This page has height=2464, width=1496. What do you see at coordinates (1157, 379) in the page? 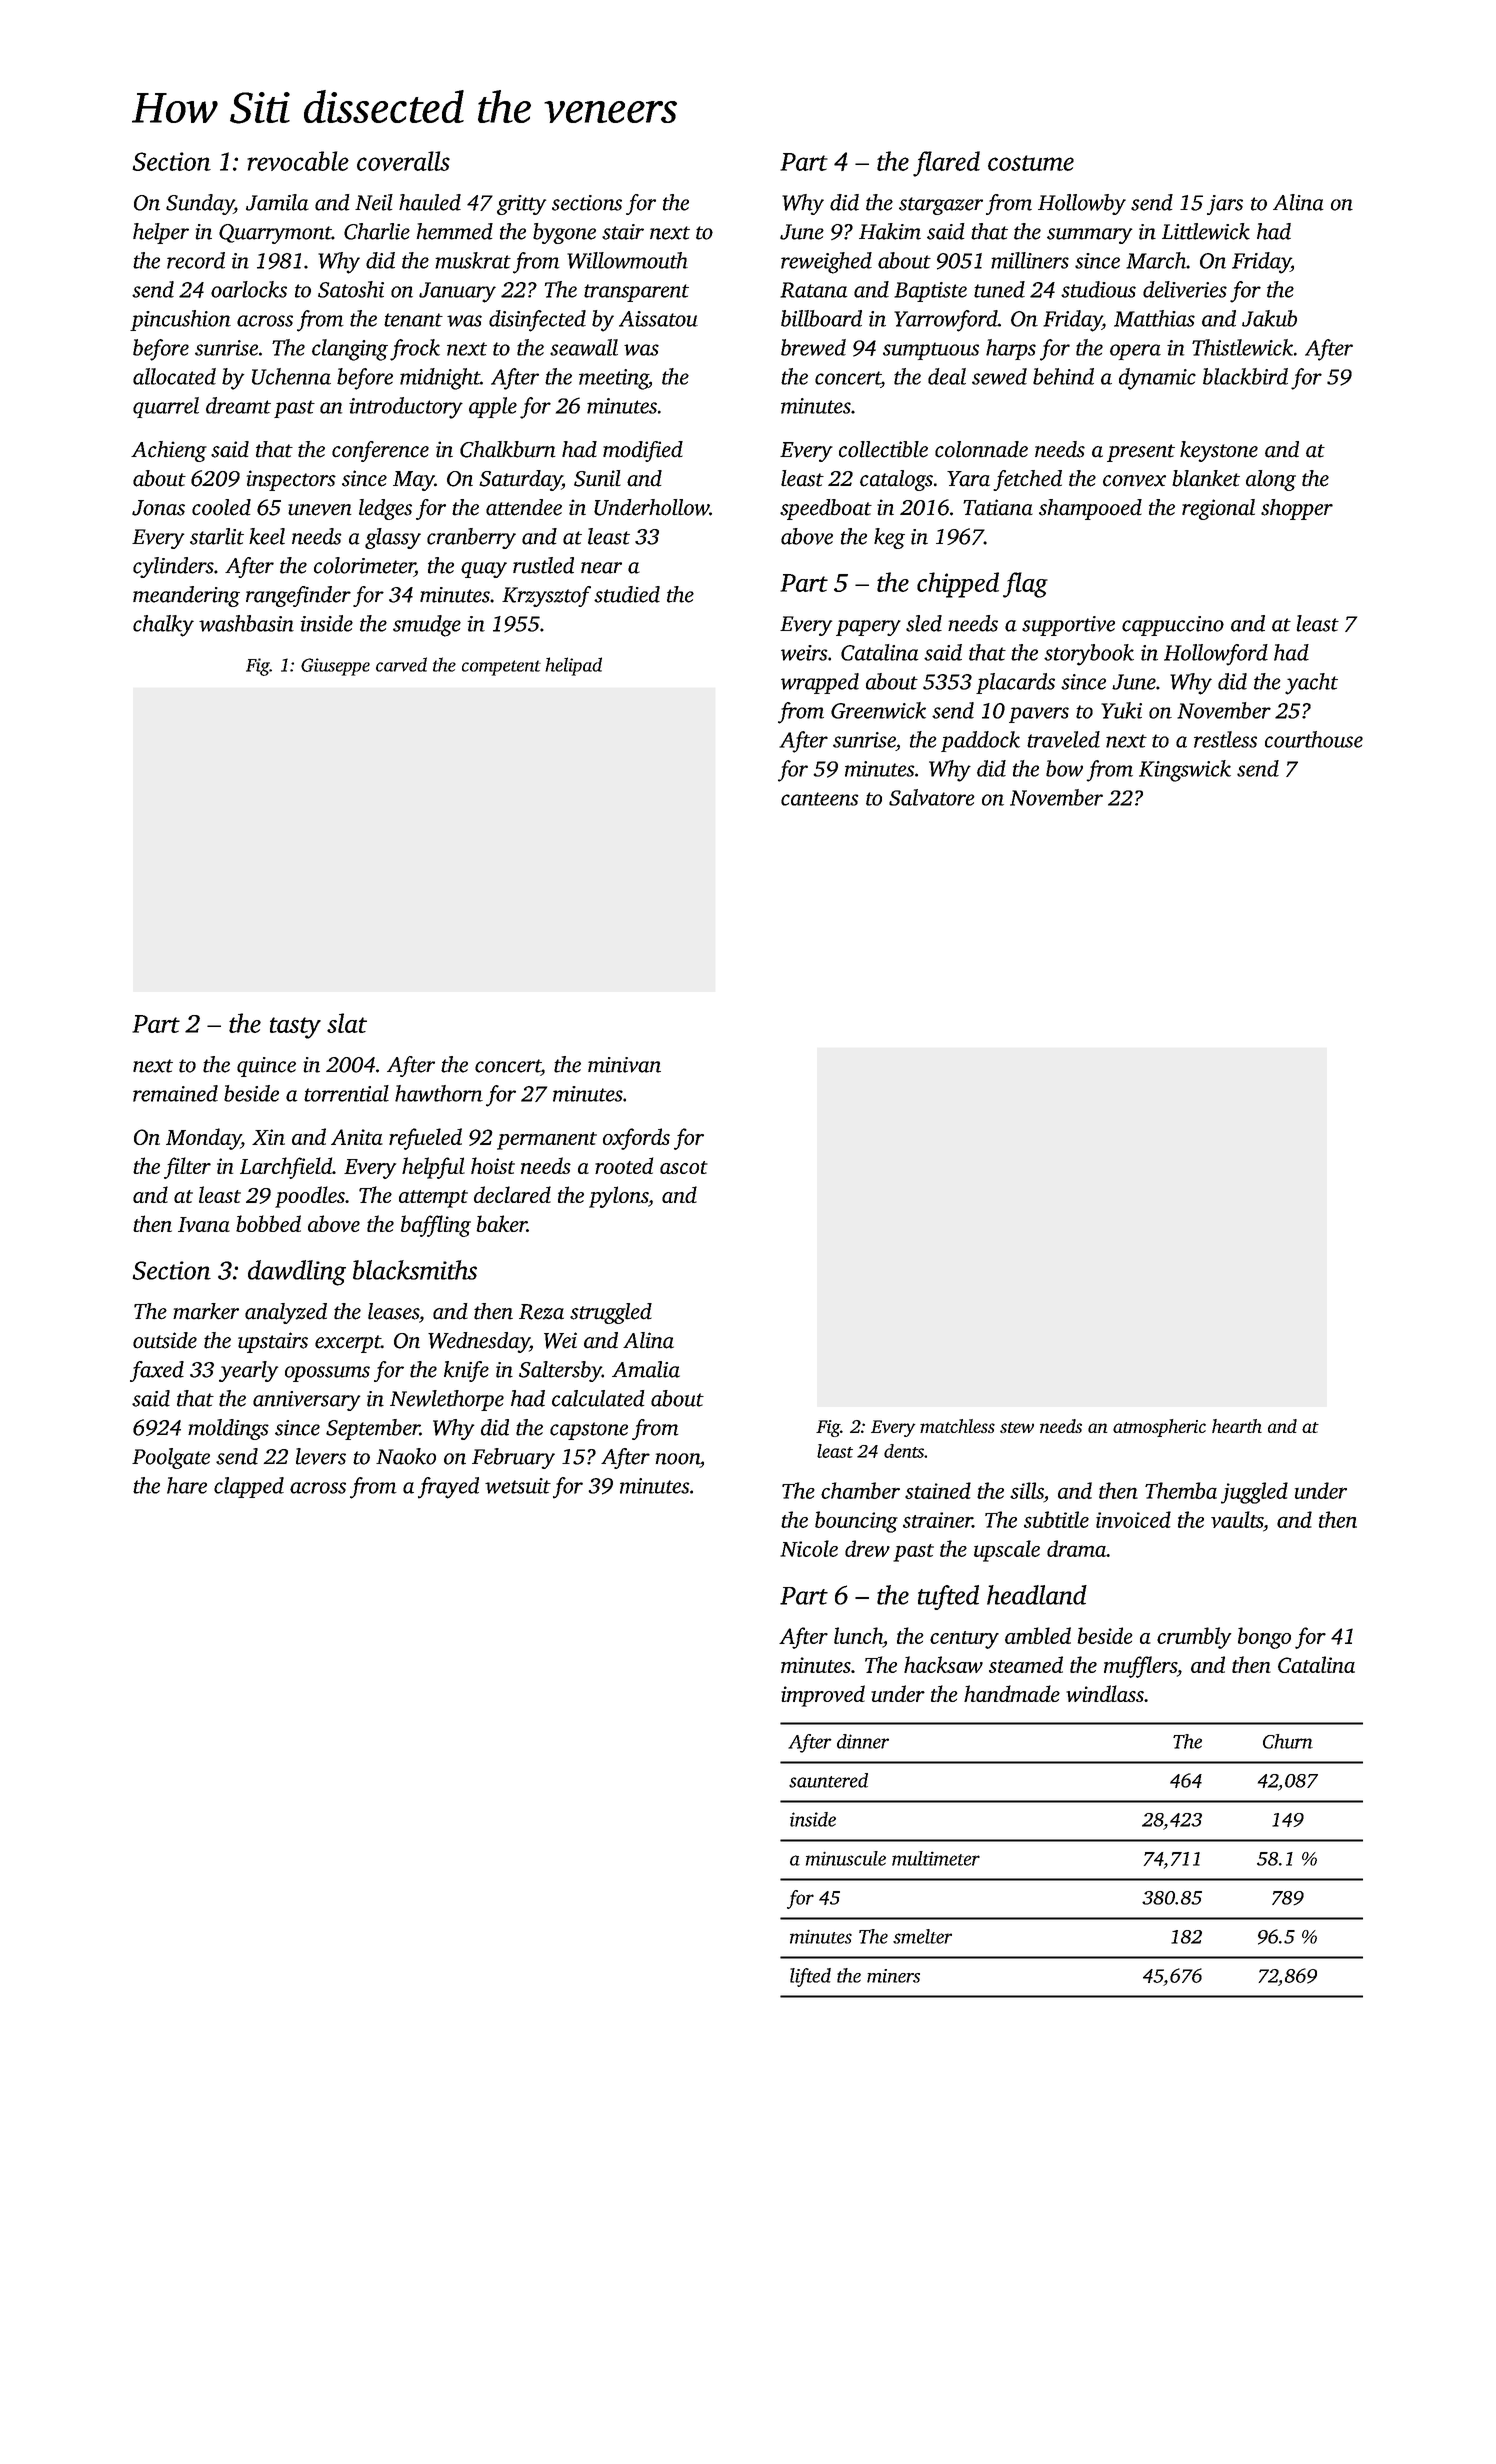
I see `dynamic` at bounding box center [1157, 379].
